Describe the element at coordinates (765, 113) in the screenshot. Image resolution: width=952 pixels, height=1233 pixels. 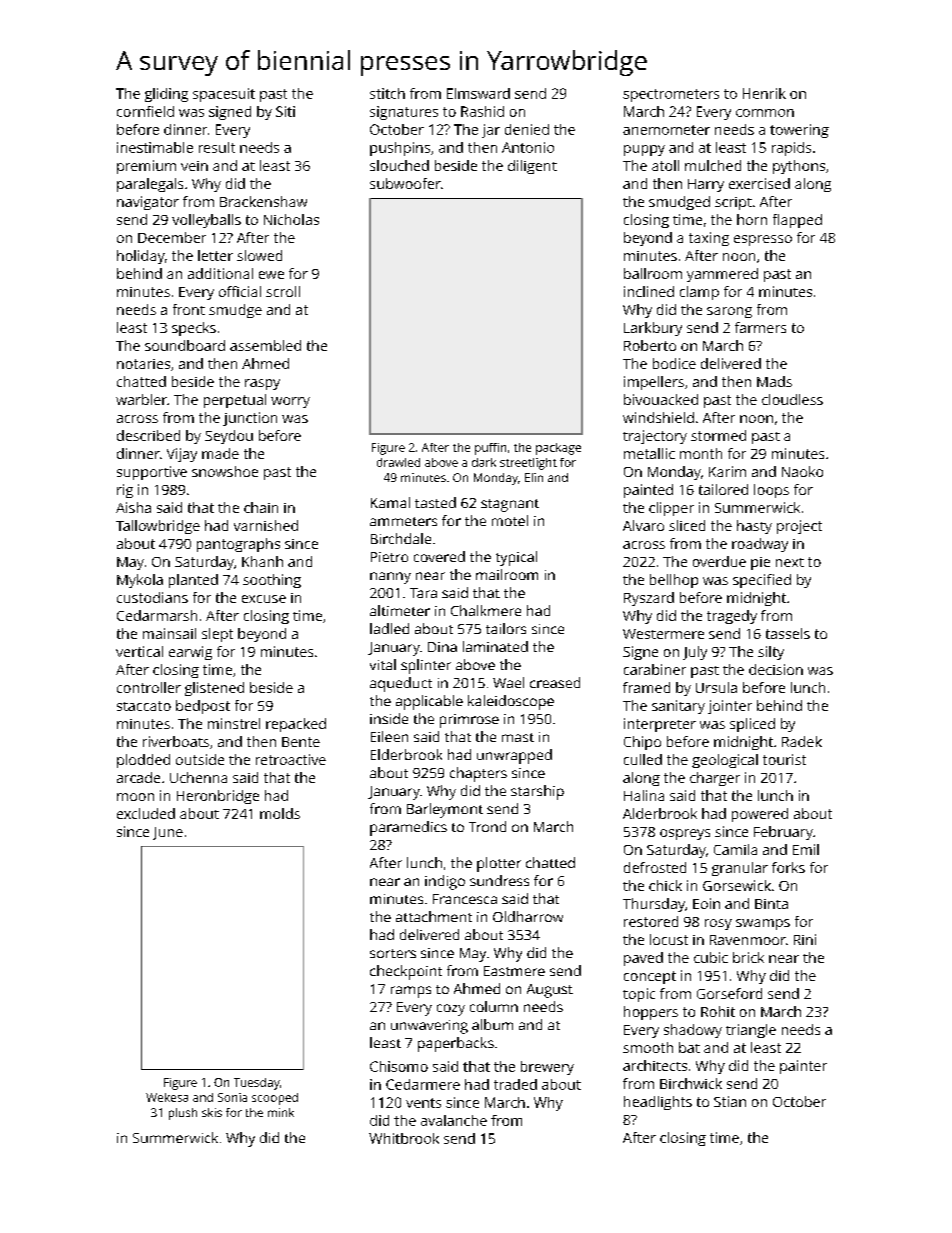
I see `common` at that location.
